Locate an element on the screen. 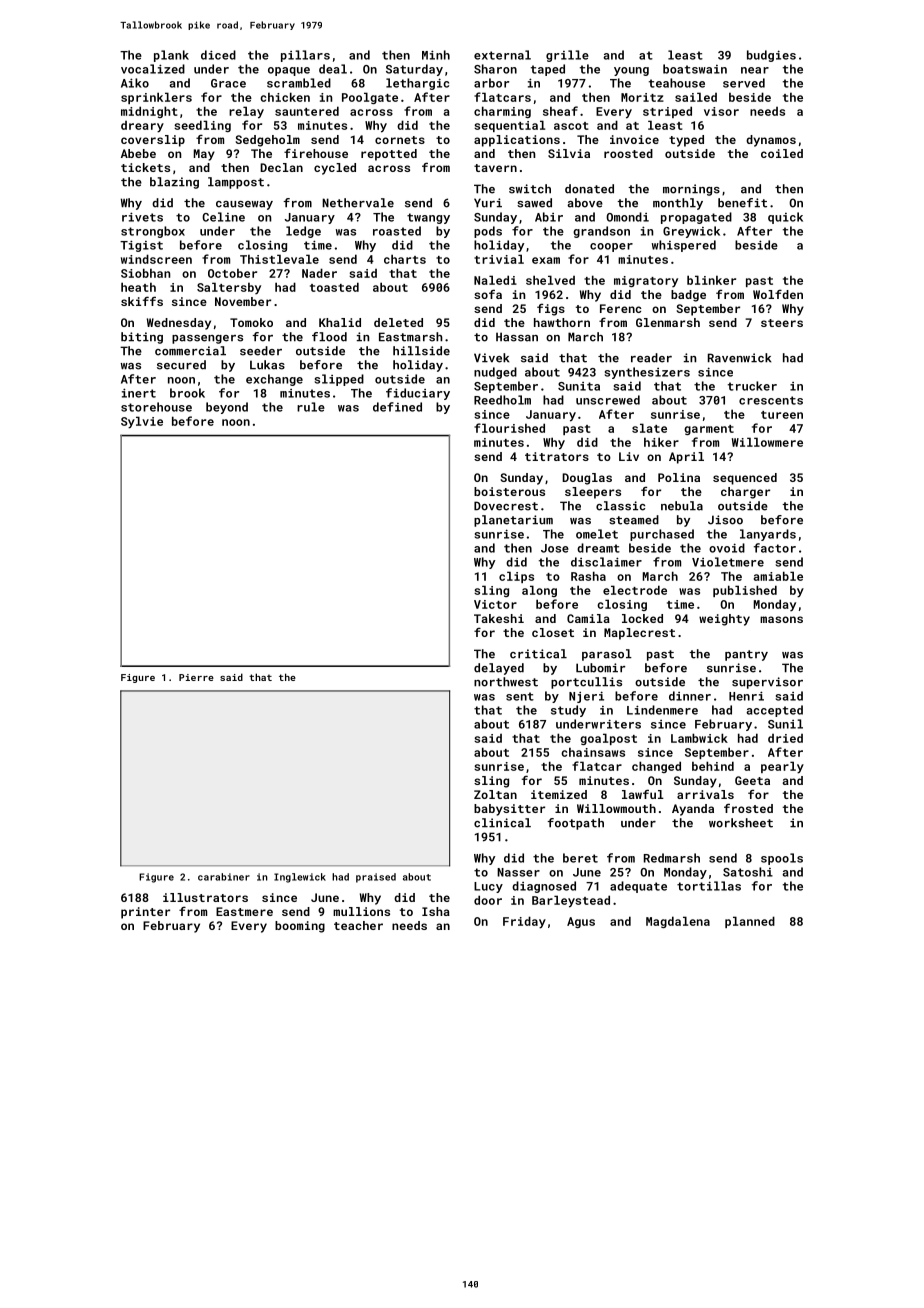 This screenshot has width=924, height=1308. roosted is located at coordinates (628, 153).
